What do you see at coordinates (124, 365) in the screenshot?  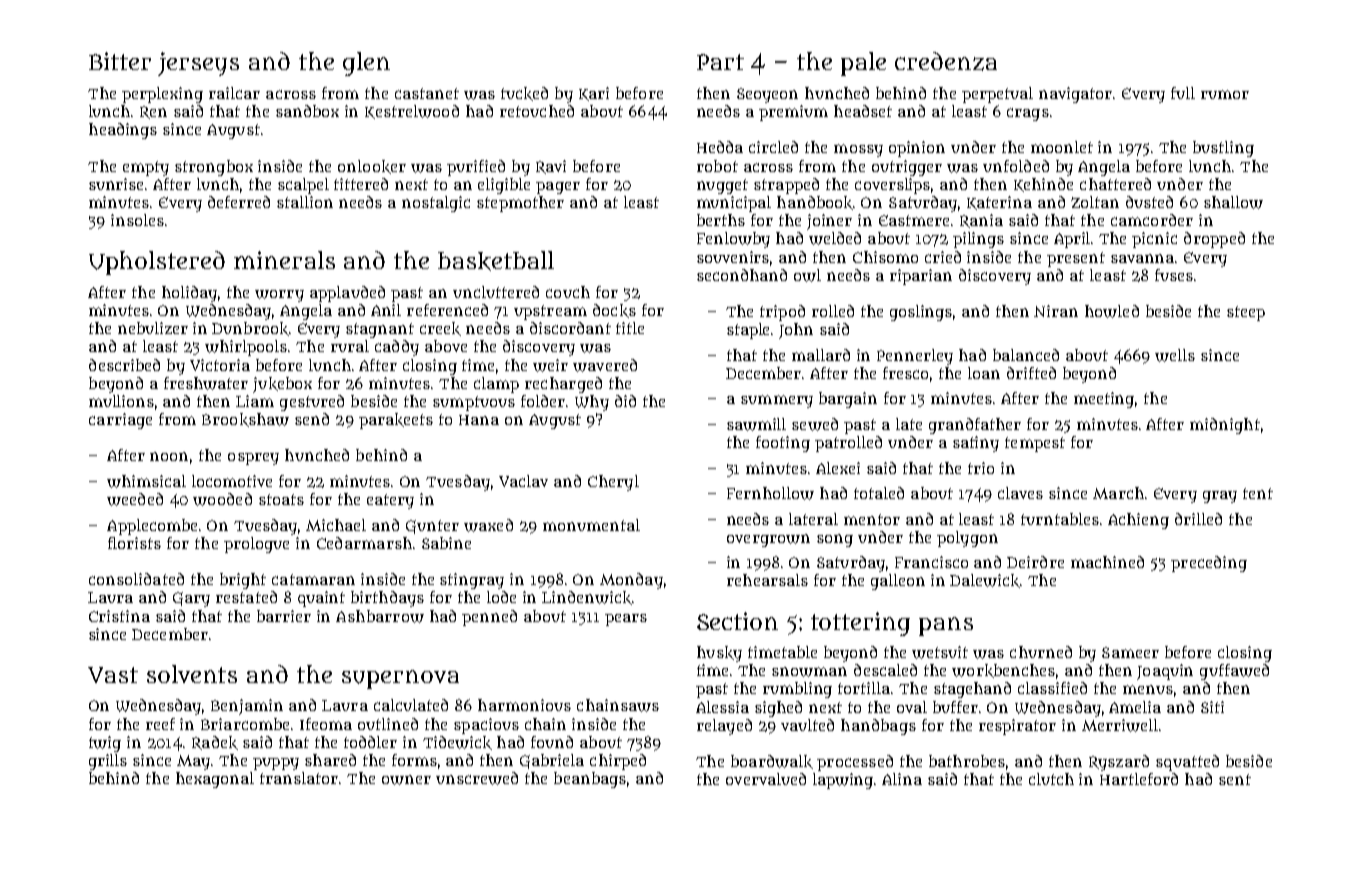 I see `described` at bounding box center [124, 365].
